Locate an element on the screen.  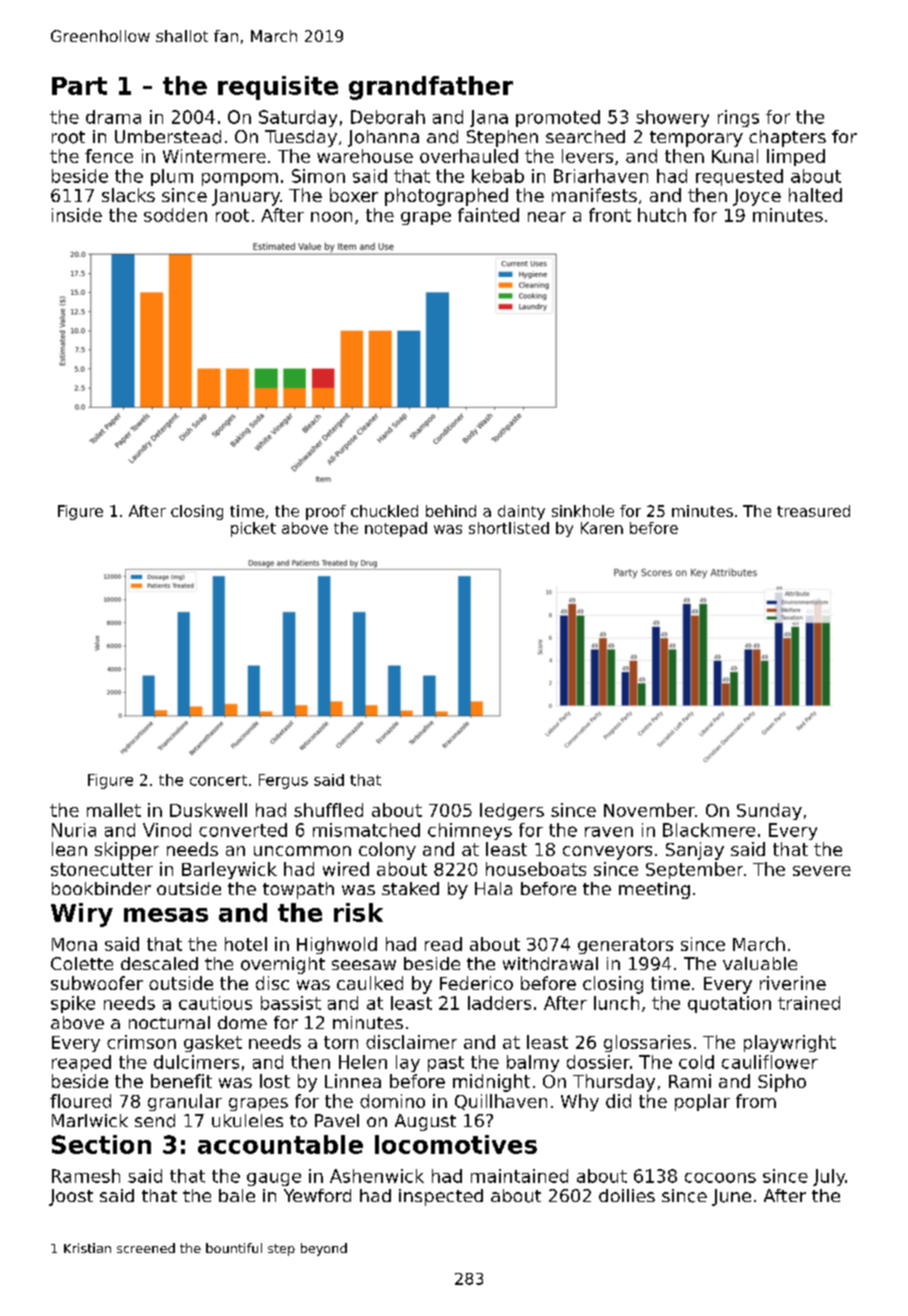
notepad is located at coordinates (396, 529).
